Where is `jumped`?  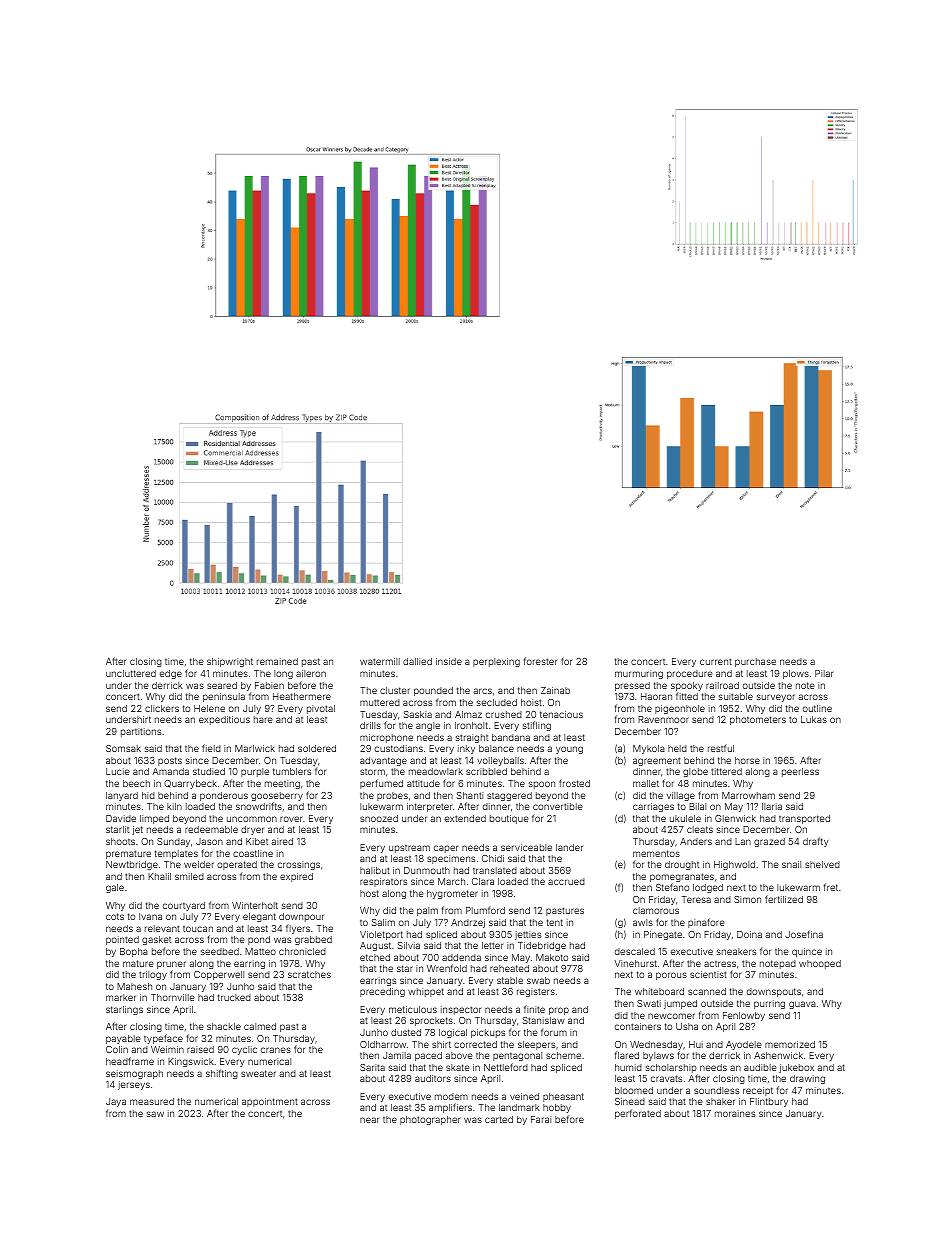 jumped is located at coordinates (680, 1004).
